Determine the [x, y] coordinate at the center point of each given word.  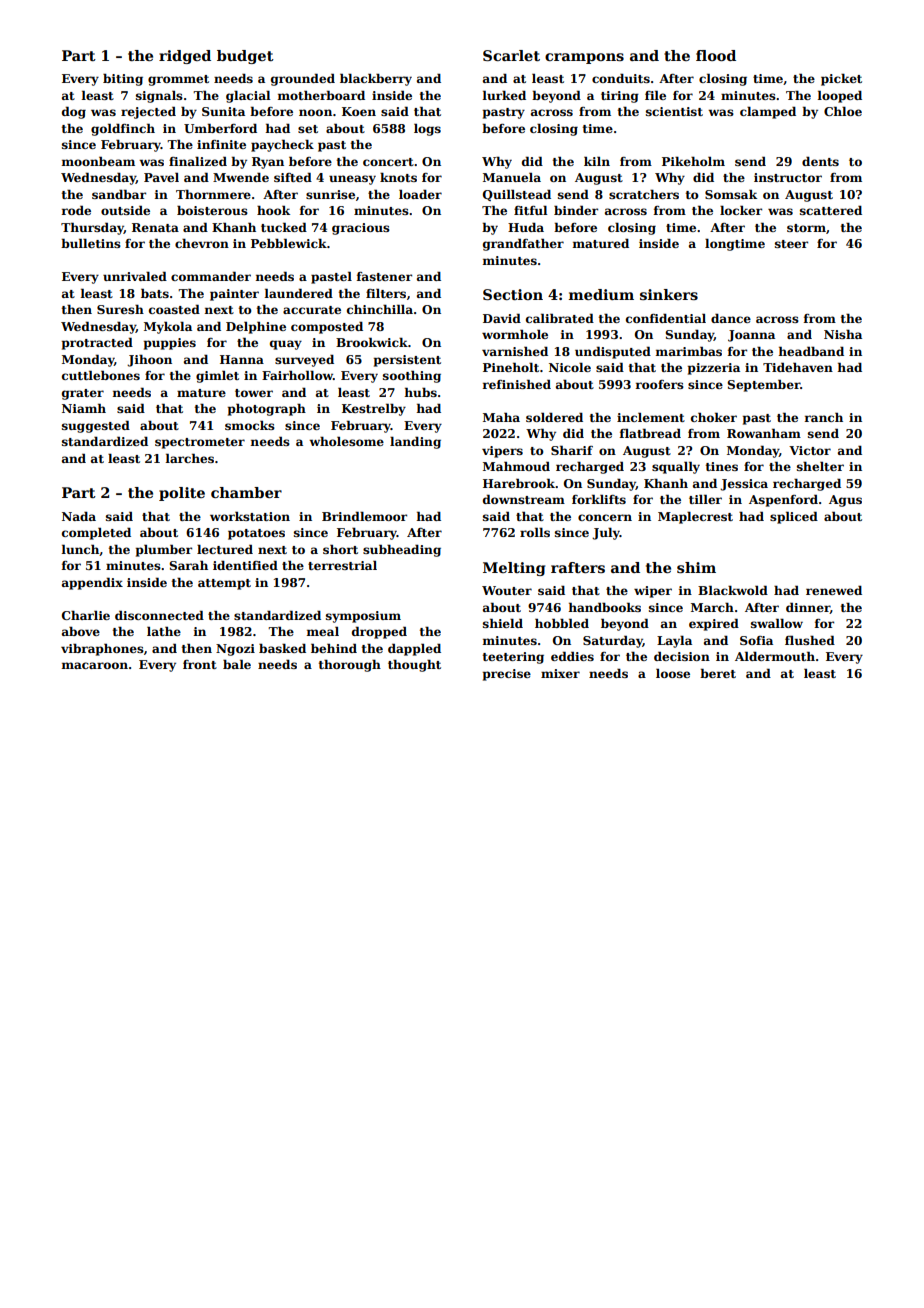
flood [716, 55]
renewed [834, 590]
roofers [660, 384]
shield [503, 623]
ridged [185, 57]
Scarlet [511, 55]
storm [806, 228]
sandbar [119, 194]
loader [420, 194]
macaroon [95, 665]
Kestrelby [374, 409]
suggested [96, 426]
